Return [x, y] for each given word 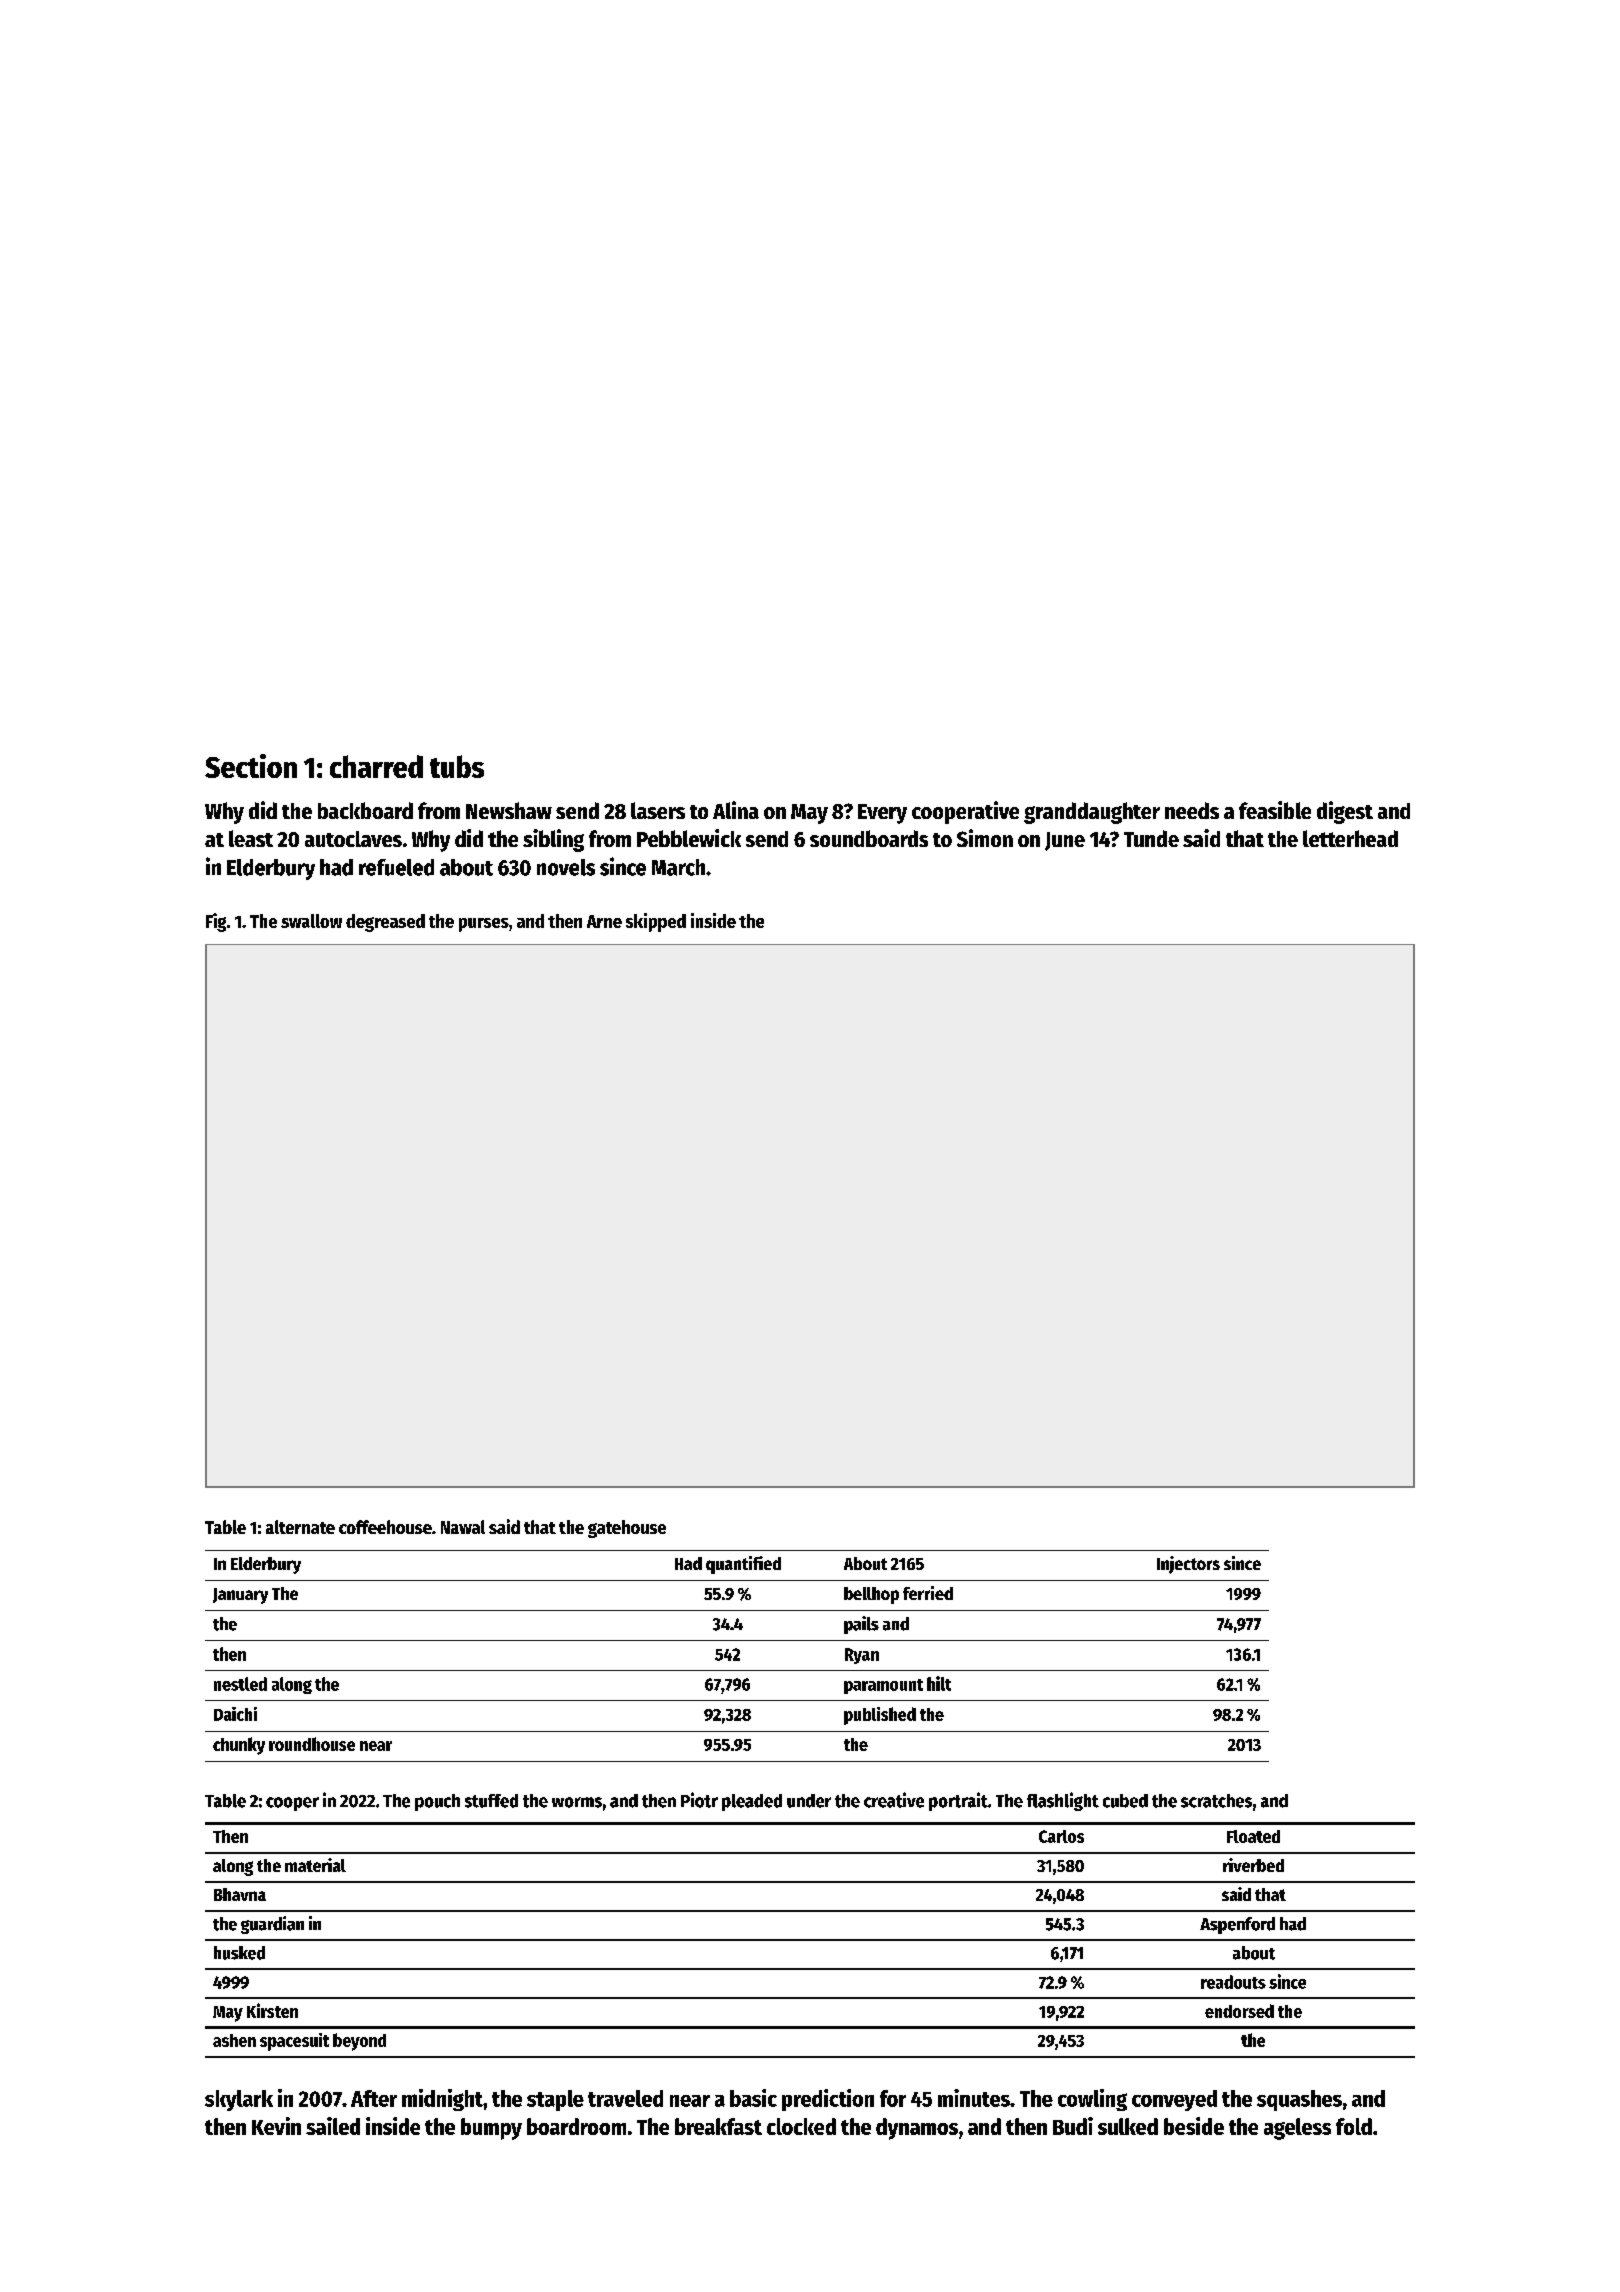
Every [882, 814]
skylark [239, 2100]
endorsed [1239, 2011]
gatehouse [627, 1529]
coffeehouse [385, 1527]
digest [1345, 812]
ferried [928, 1593]
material [315, 1865]
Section [251, 766]
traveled [625, 2098]
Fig [216, 922]
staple [555, 2100]
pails [861, 1625]
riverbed [1253, 1865]
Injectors [1188, 1565]
